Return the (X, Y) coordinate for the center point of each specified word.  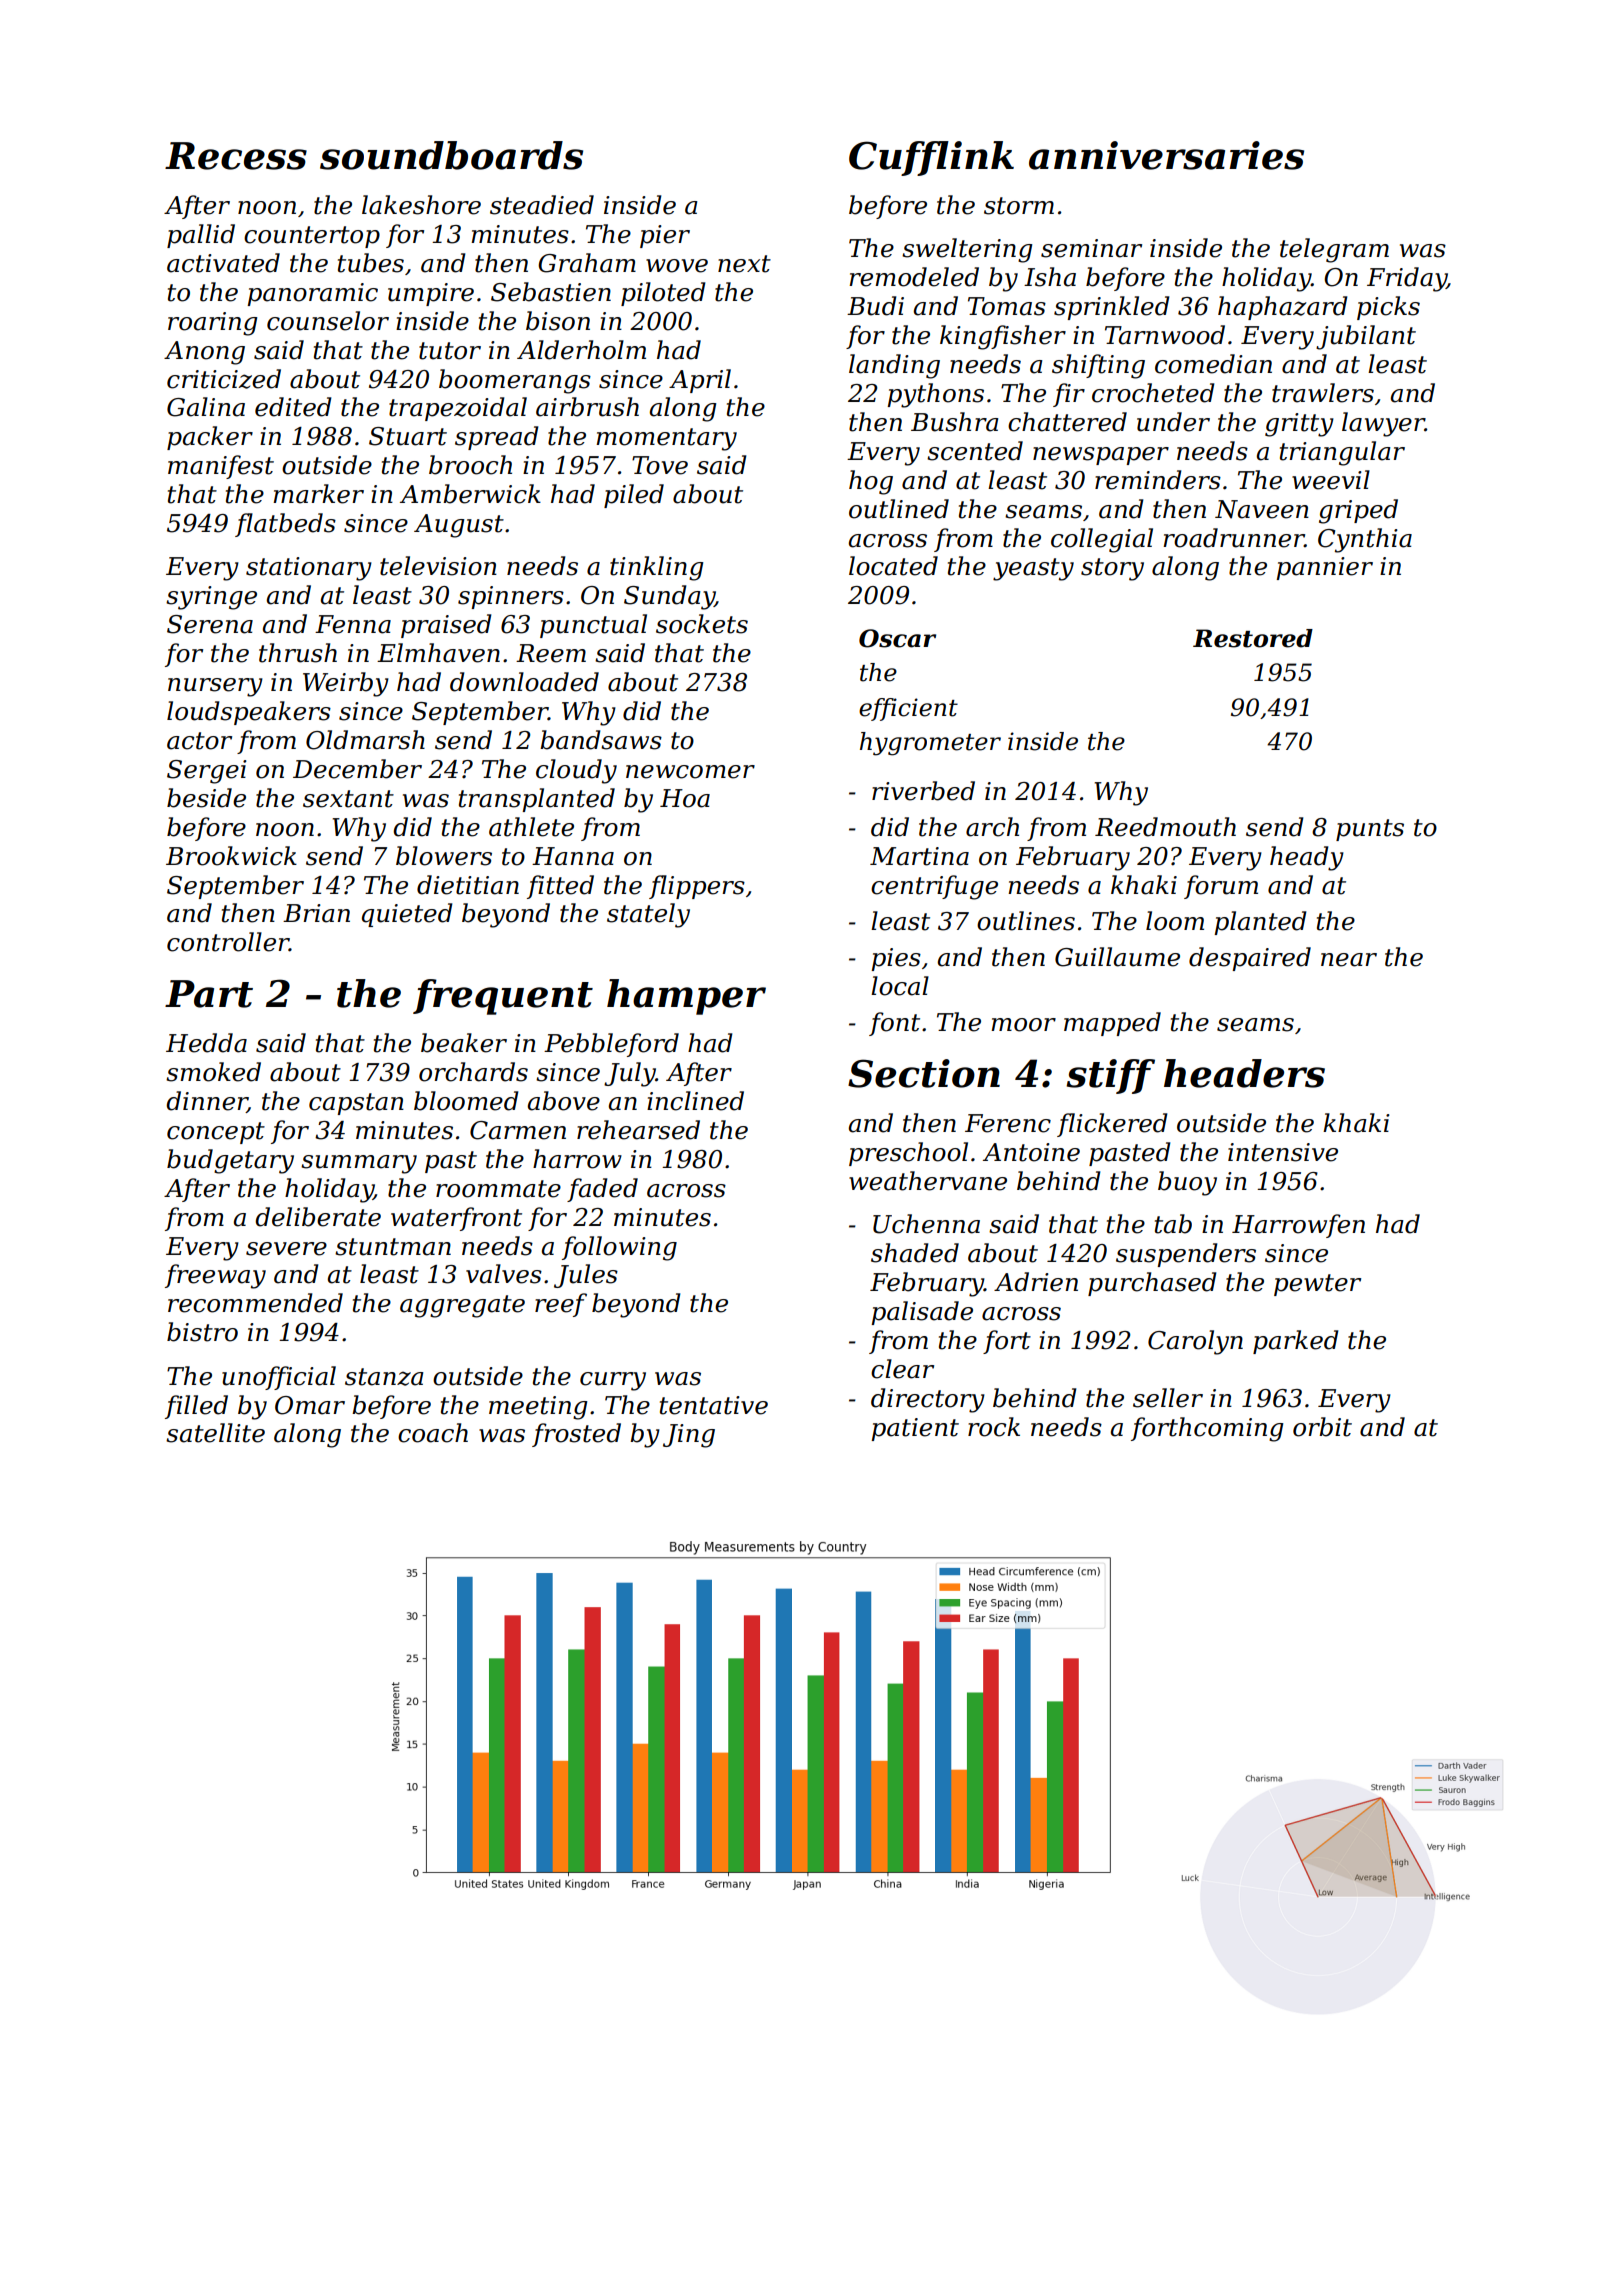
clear (902, 1369)
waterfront (456, 1219)
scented (975, 451)
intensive (1283, 1152)
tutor (450, 351)
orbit (1322, 1427)
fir (1069, 395)
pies (896, 959)
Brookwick (231, 856)
